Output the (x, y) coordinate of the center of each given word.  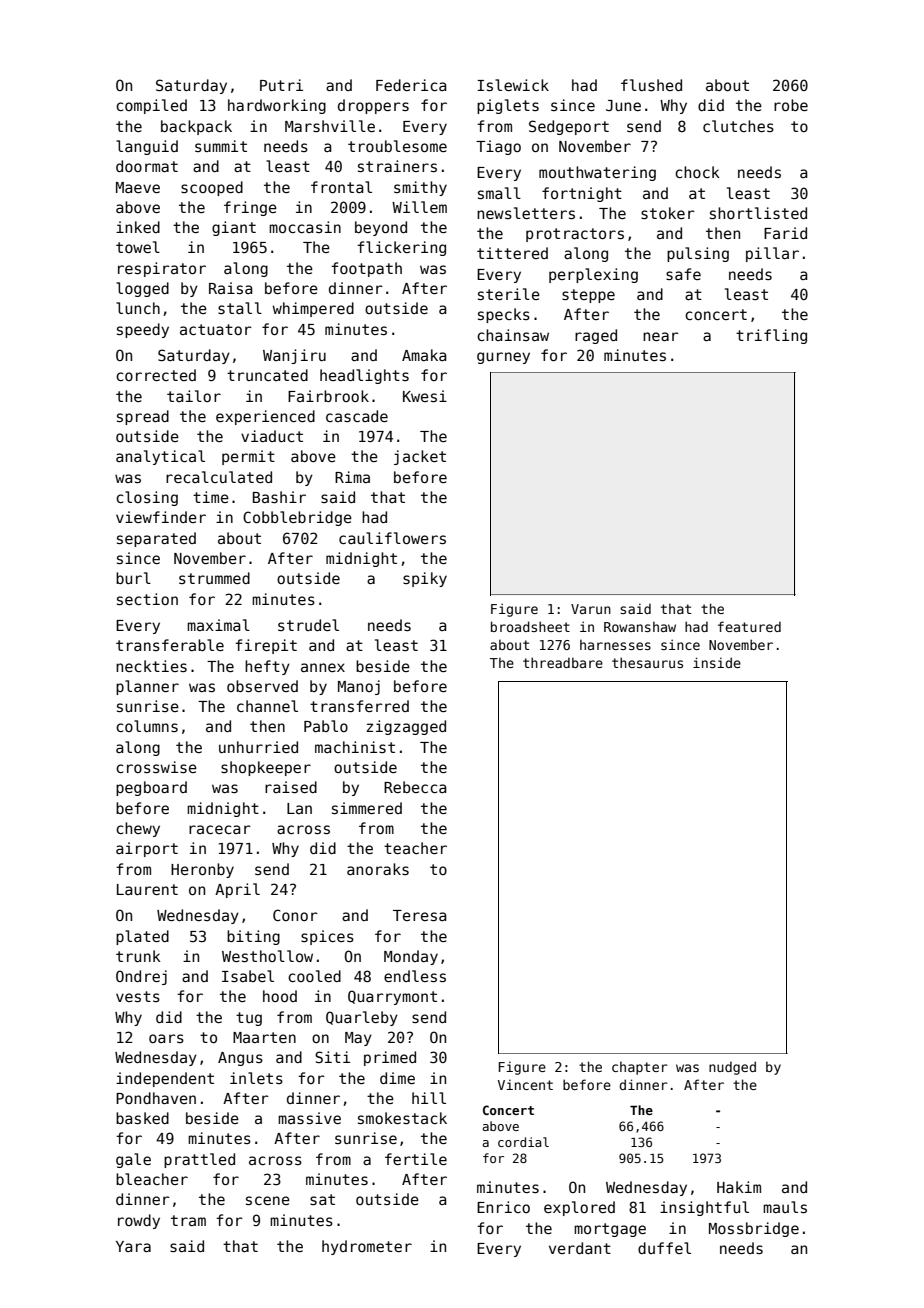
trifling (771, 336)
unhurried (258, 747)
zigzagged (406, 727)
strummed (214, 578)
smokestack (402, 1118)
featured (749, 626)
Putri (281, 85)
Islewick (513, 85)
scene (268, 1200)
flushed (651, 85)
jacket (420, 457)
